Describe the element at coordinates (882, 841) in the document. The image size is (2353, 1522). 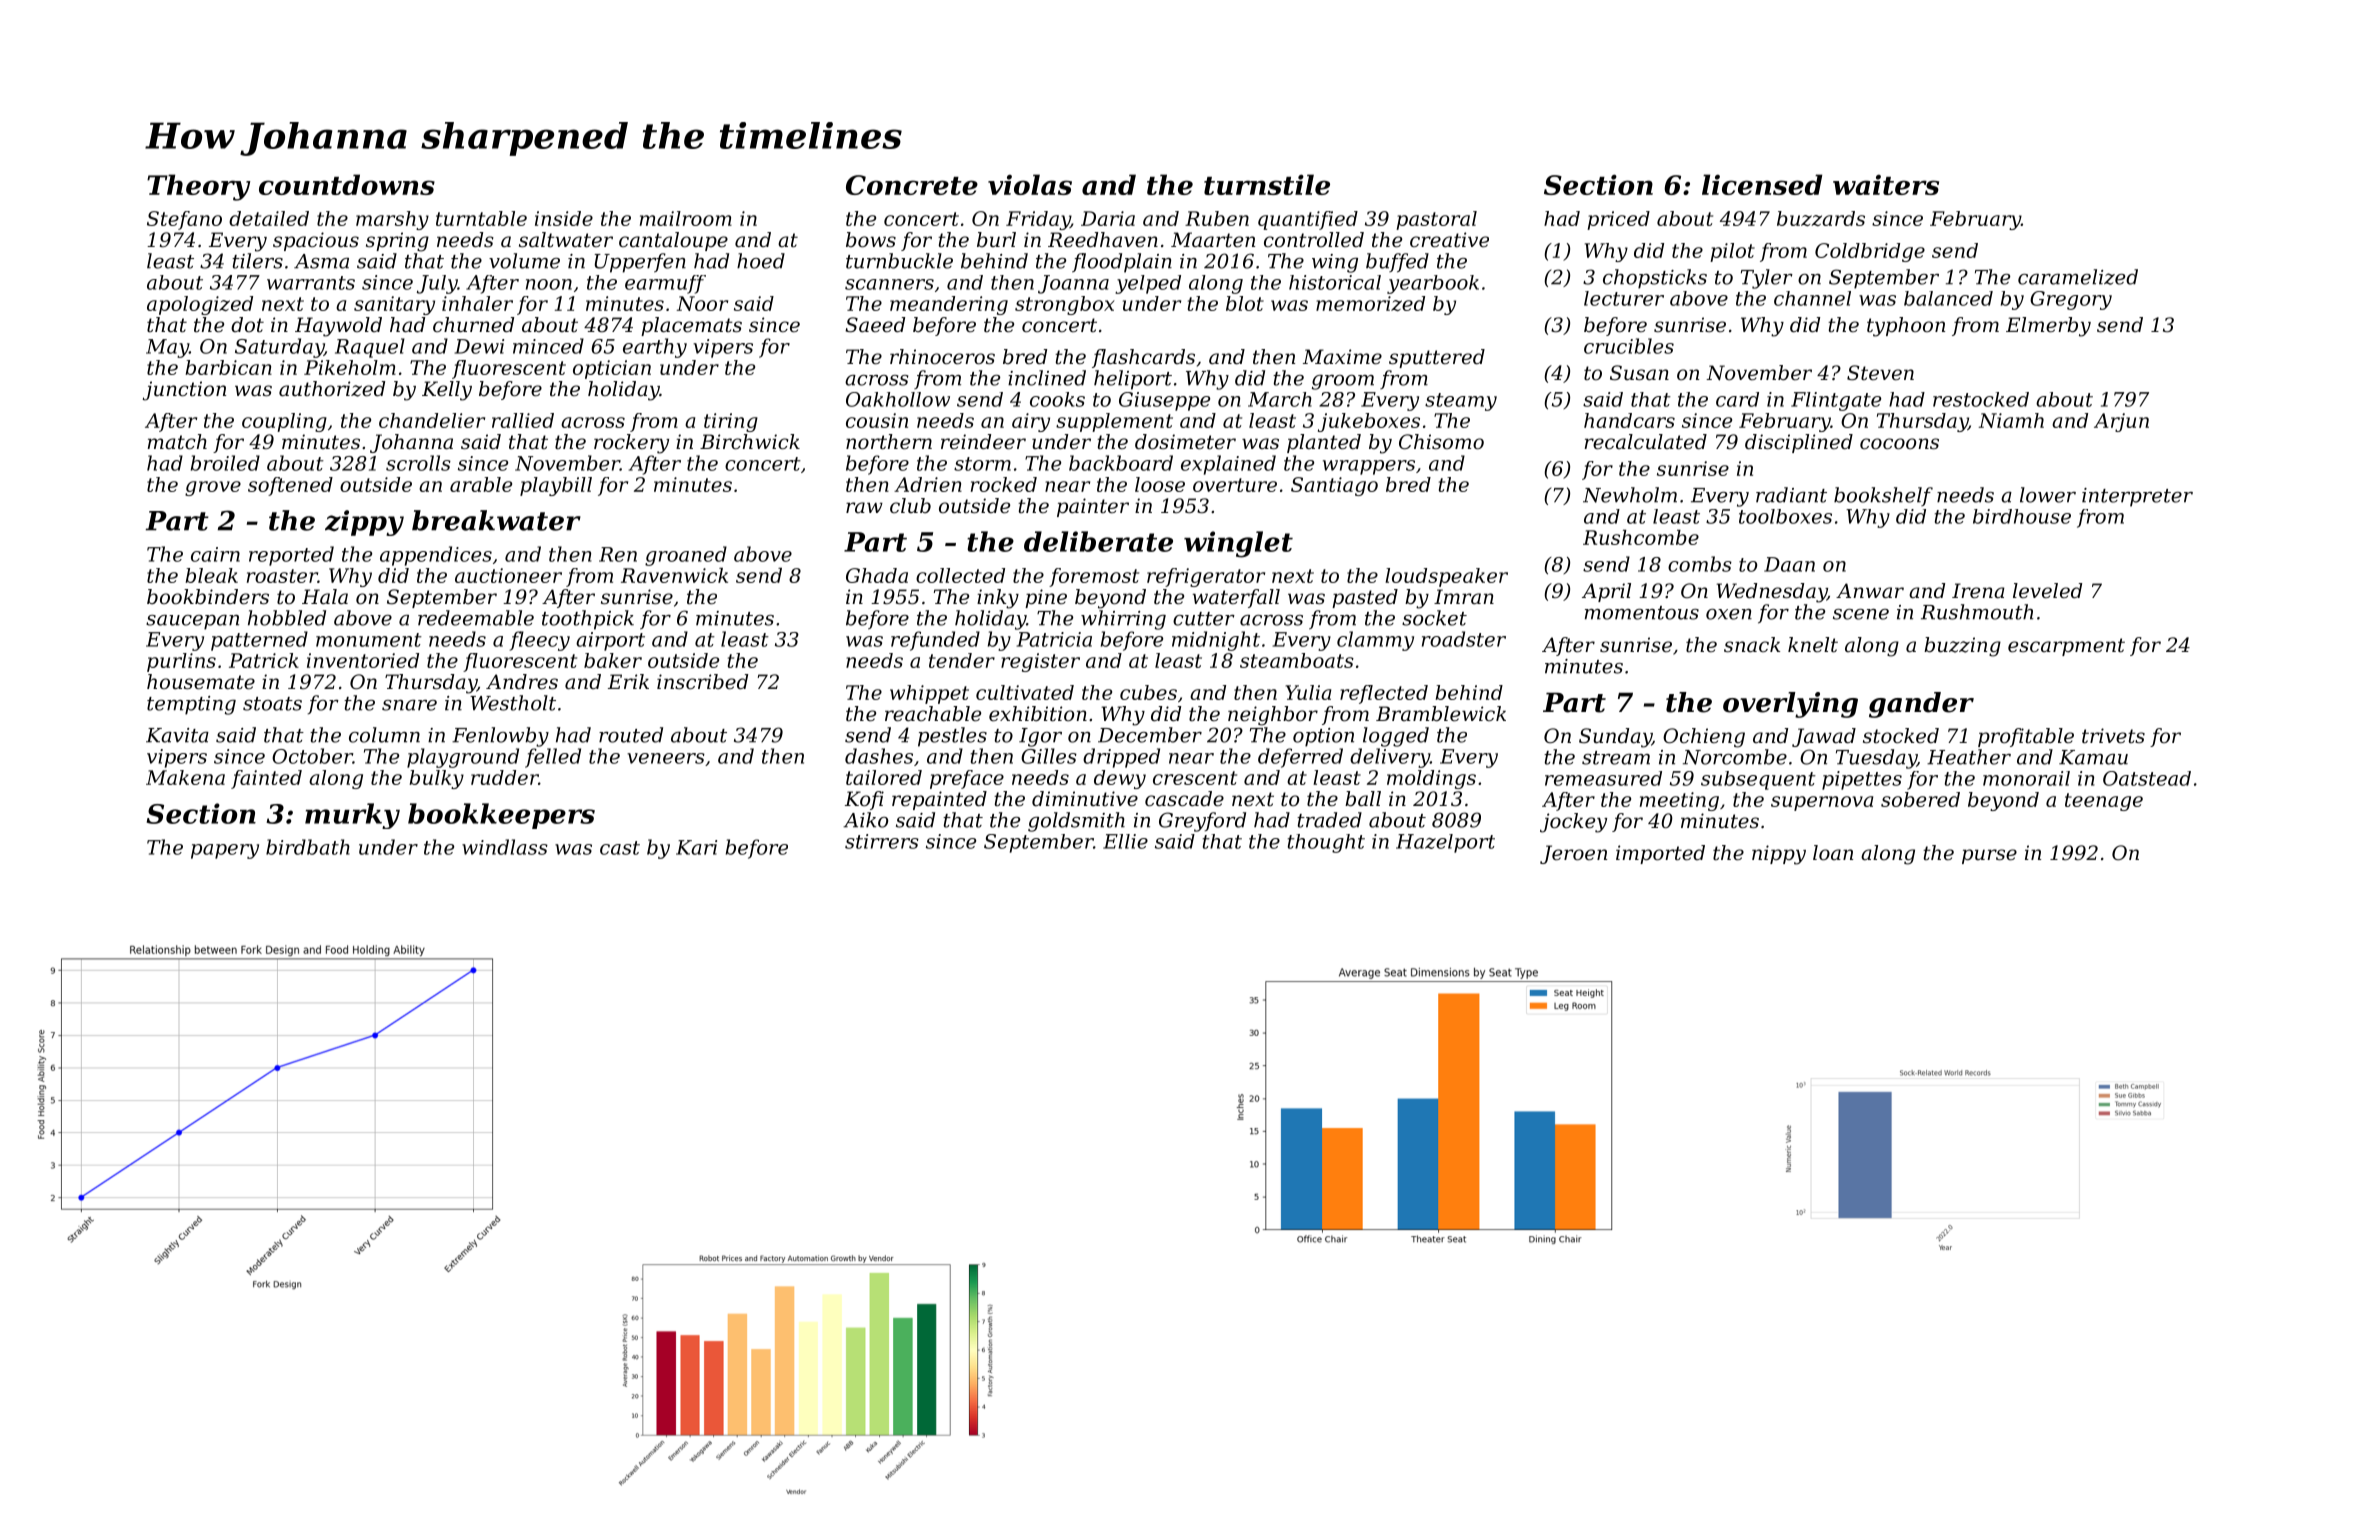
I see `stirrers` at that location.
